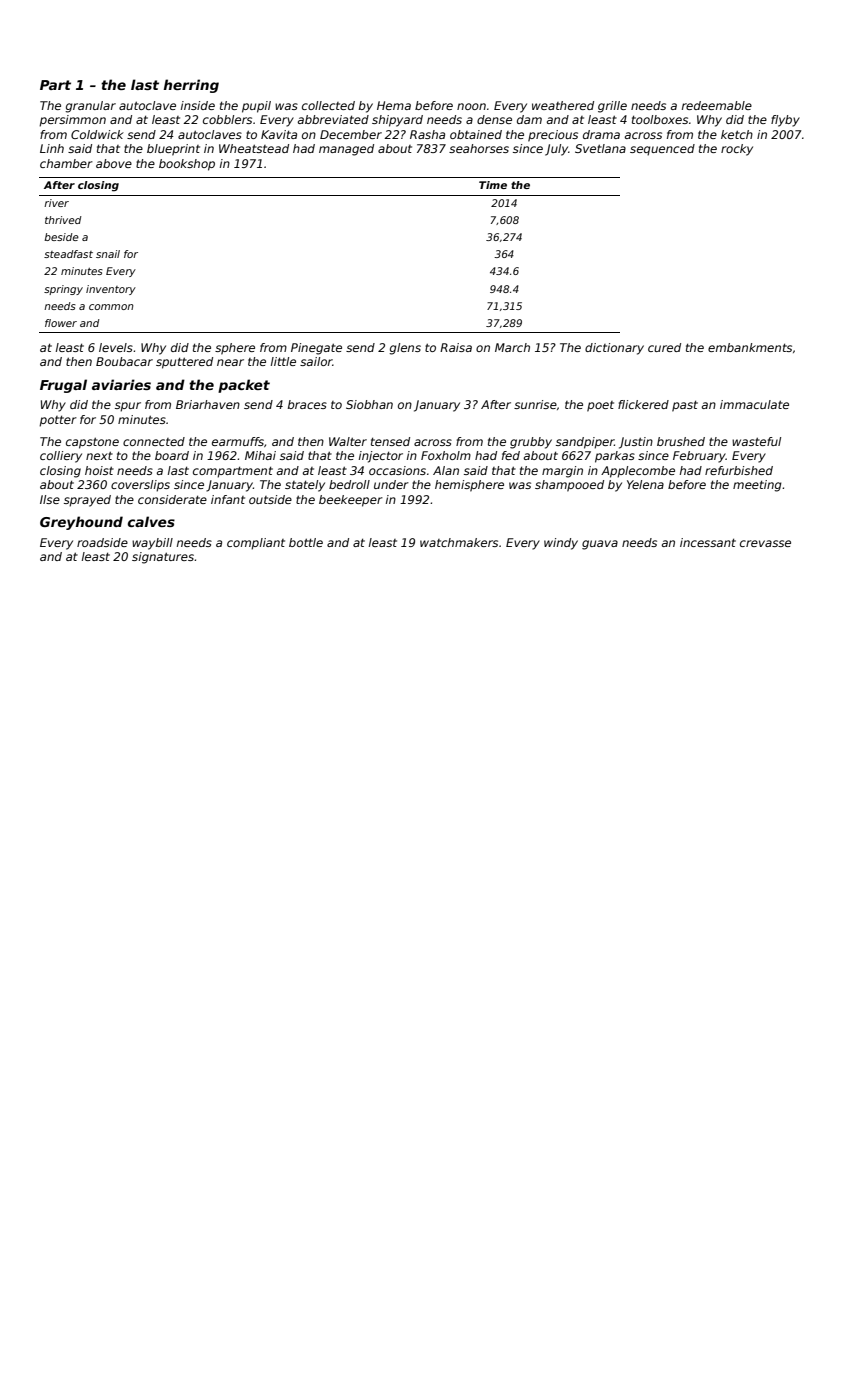 The width and height of the image is (849, 1400). Describe the element at coordinates (111, 290) in the image. I see `inventory` at that location.
